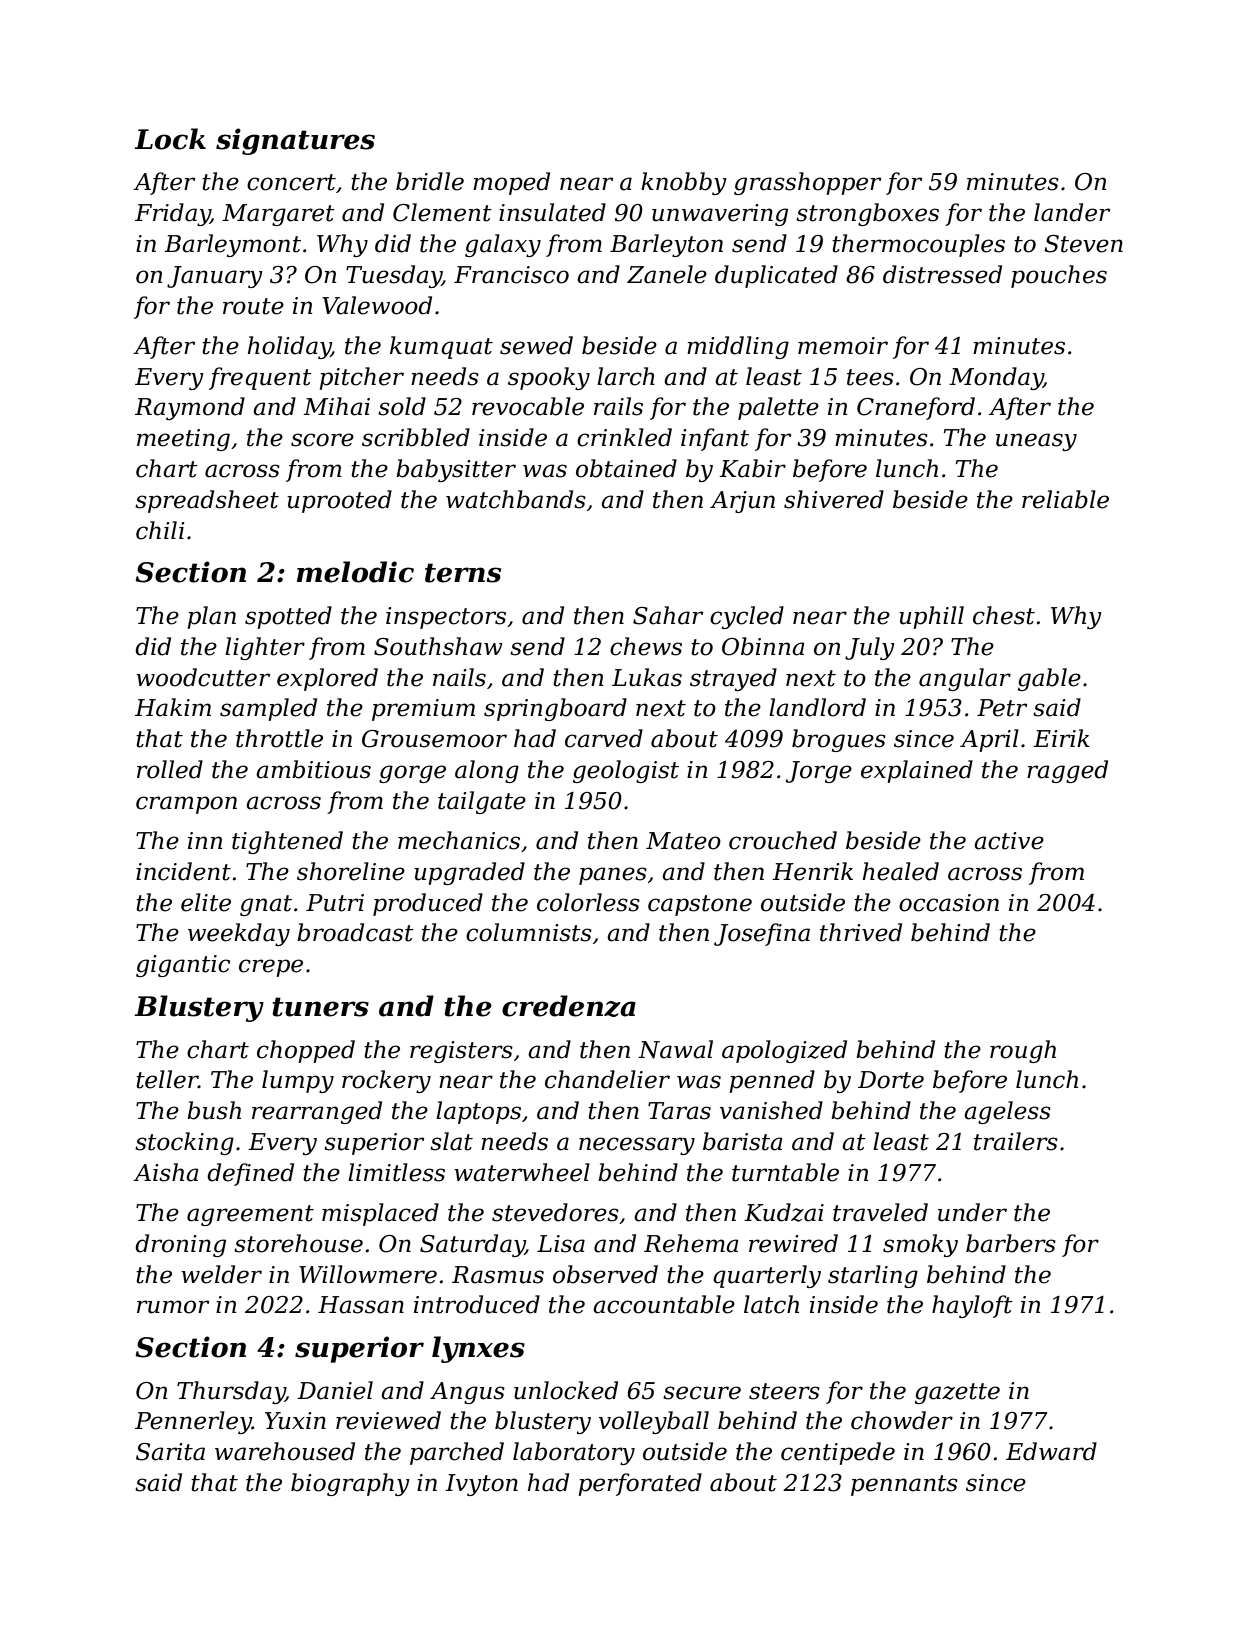  Describe the element at coordinates (214, 1110) in the screenshot. I see `bush` at that location.
